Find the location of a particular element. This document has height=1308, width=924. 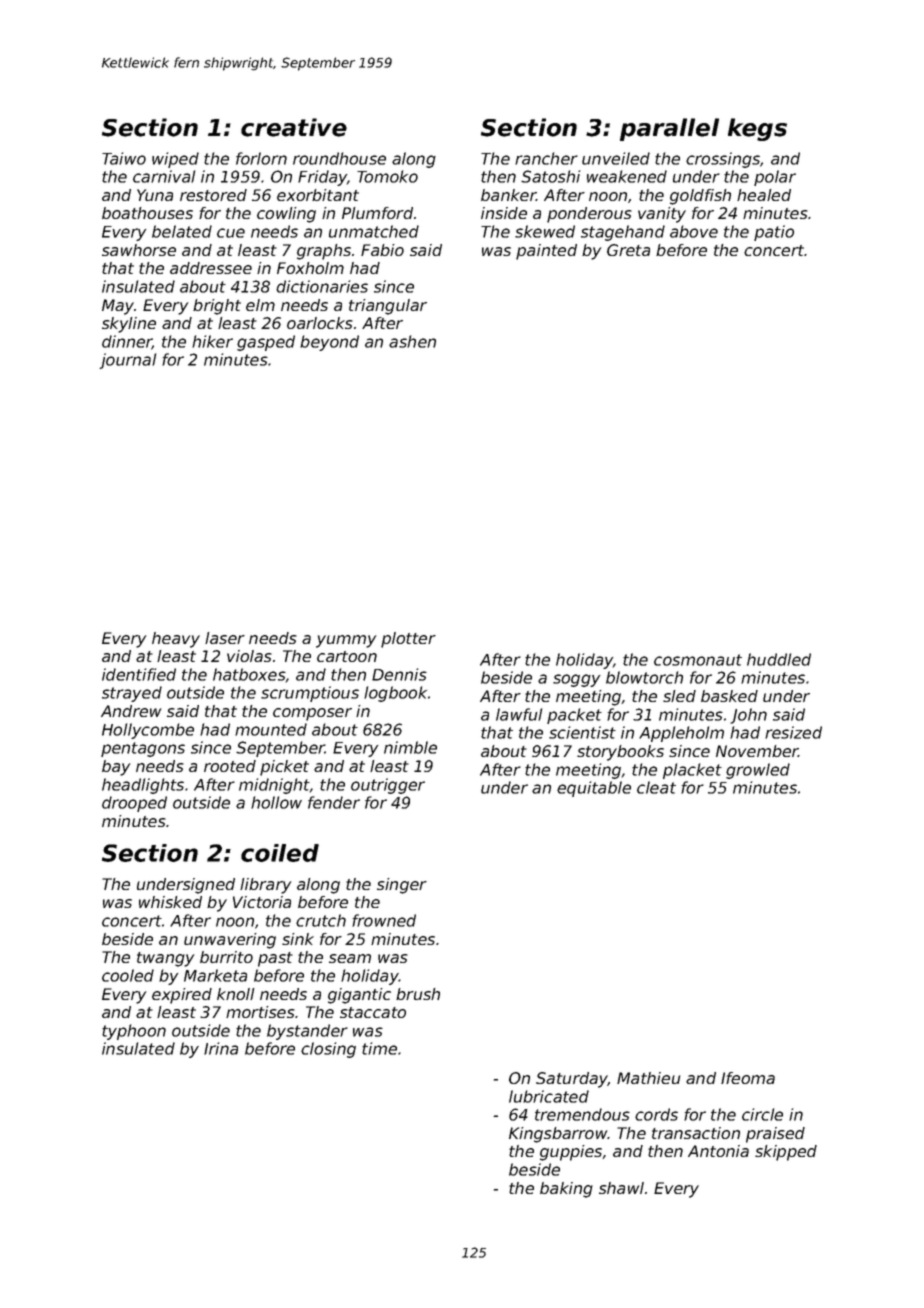

banker is located at coordinates (508, 195).
